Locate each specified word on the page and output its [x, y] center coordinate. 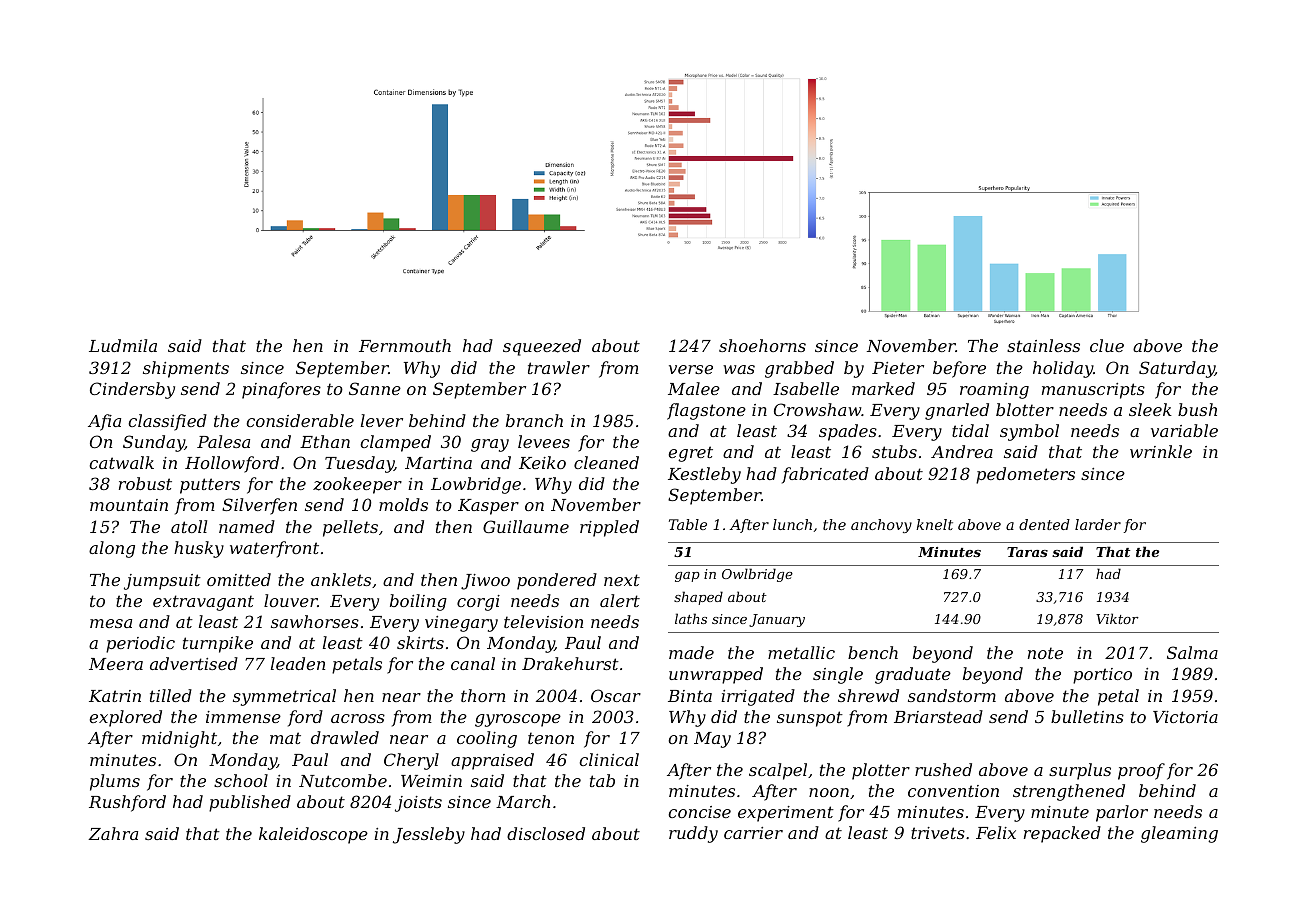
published [250, 803]
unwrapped [716, 675]
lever [382, 420]
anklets [341, 579]
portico [1102, 676]
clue [1107, 345]
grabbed [799, 369]
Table [688, 524]
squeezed [542, 347]
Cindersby [132, 390]
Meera [116, 664]
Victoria [1185, 717]
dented [1044, 524]
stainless [1043, 345]
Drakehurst [570, 663]
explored [125, 718]
